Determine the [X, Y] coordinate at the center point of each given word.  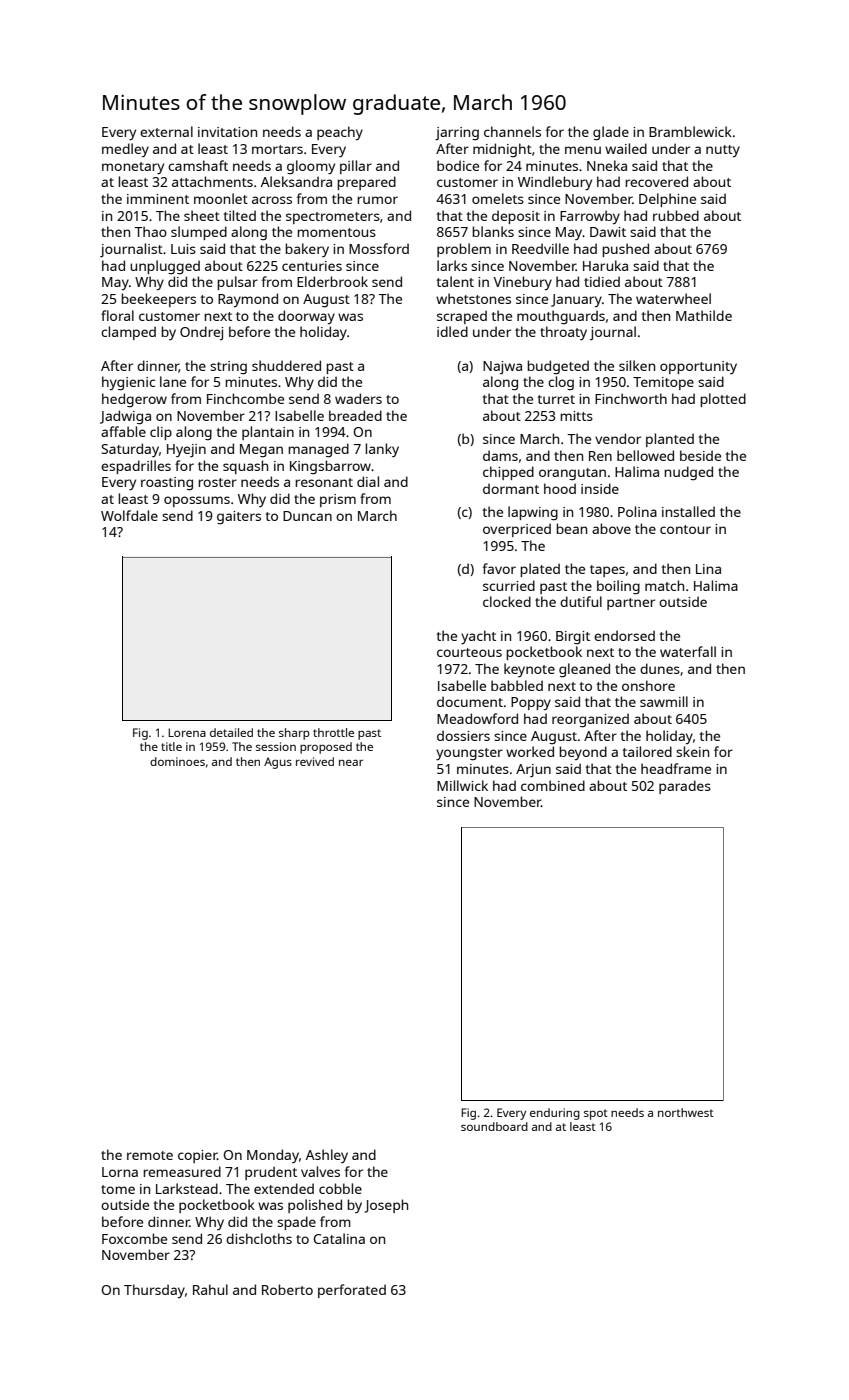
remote [150, 1155]
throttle [333, 732]
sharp [294, 734]
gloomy [311, 167]
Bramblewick [690, 131]
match [664, 585]
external [166, 131]
